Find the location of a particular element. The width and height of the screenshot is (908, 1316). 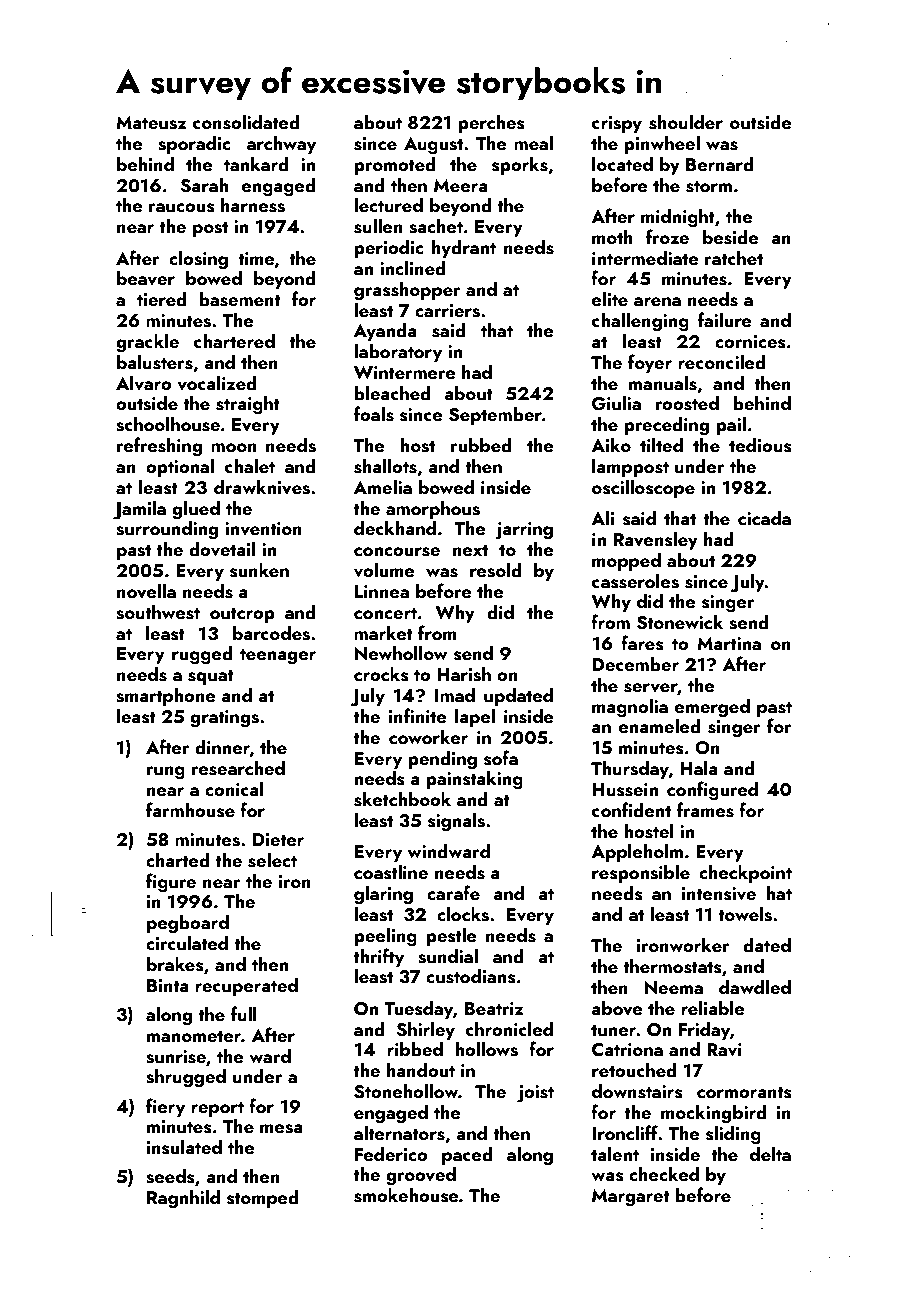

cicada is located at coordinates (764, 517).
